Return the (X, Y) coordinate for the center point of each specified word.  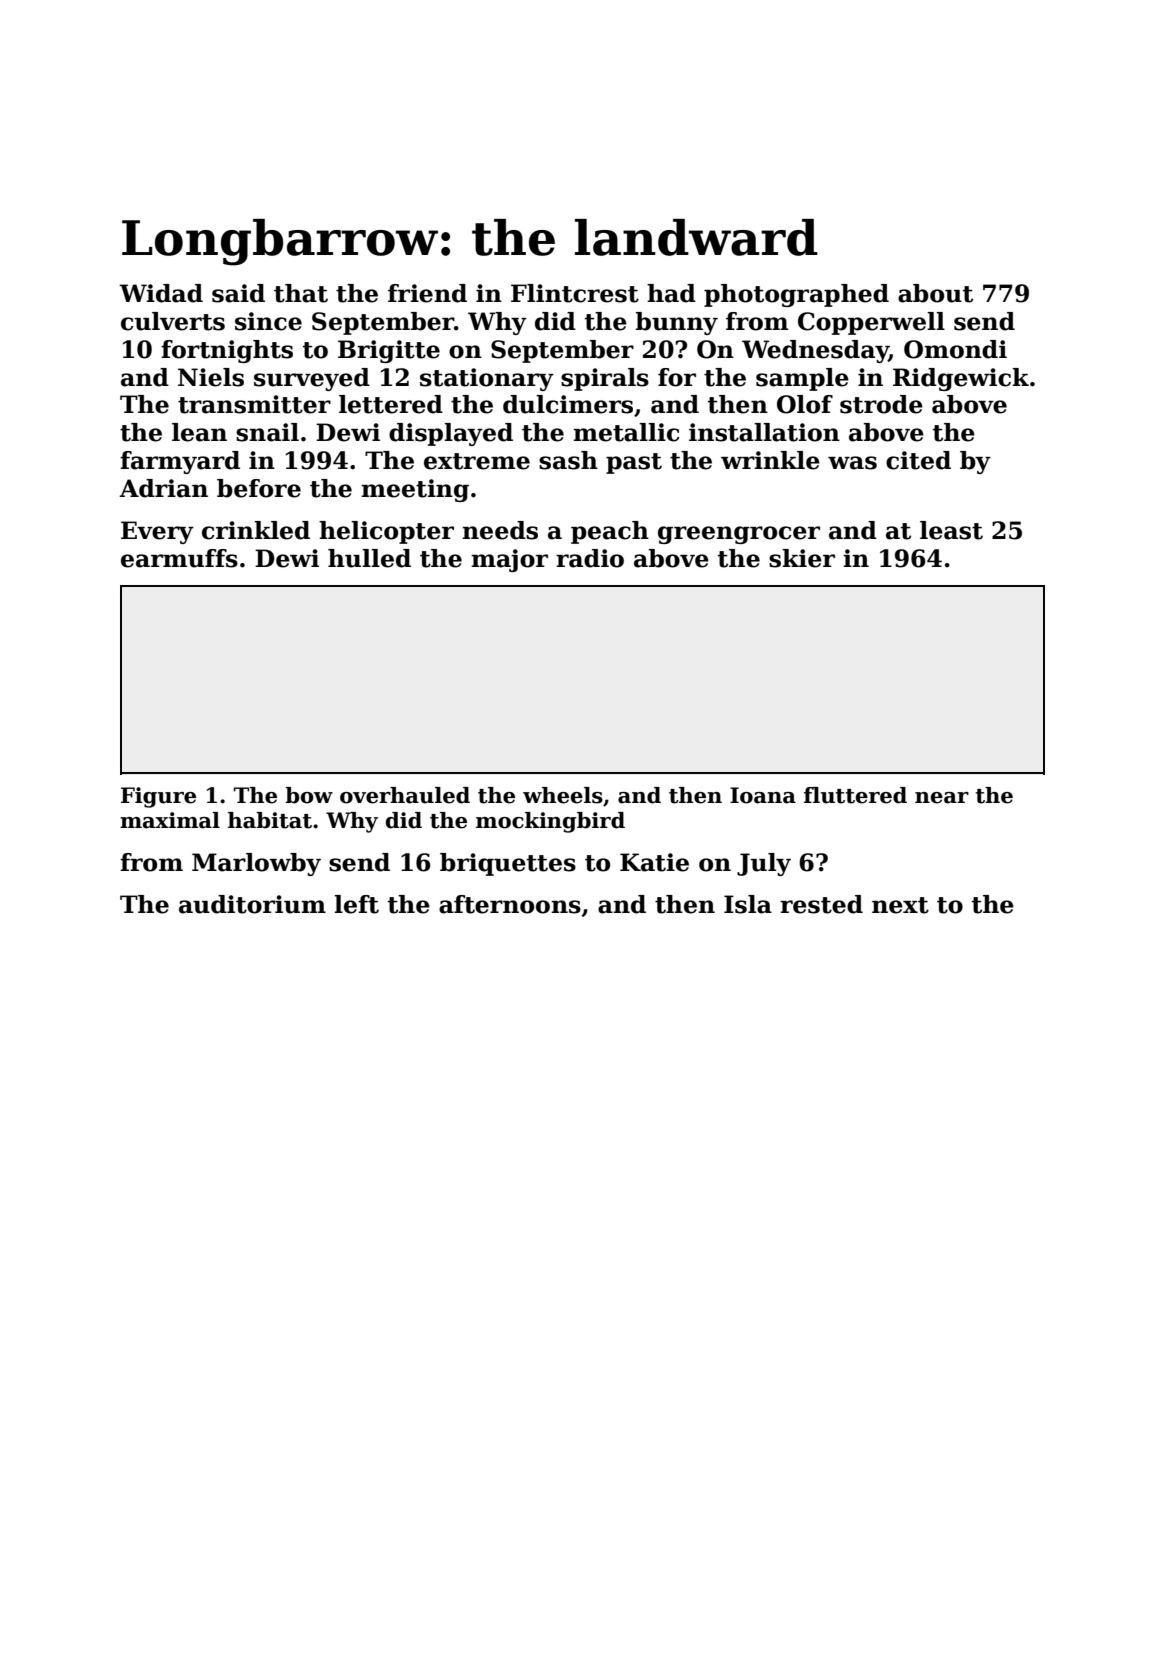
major (509, 560)
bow (309, 795)
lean (199, 432)
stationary (487, 379)
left (356, 904)
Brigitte (389, 351)
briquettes (508, 864)
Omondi (955, 349)
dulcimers (568, 404)
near (942, 798)
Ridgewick (961, 379)
